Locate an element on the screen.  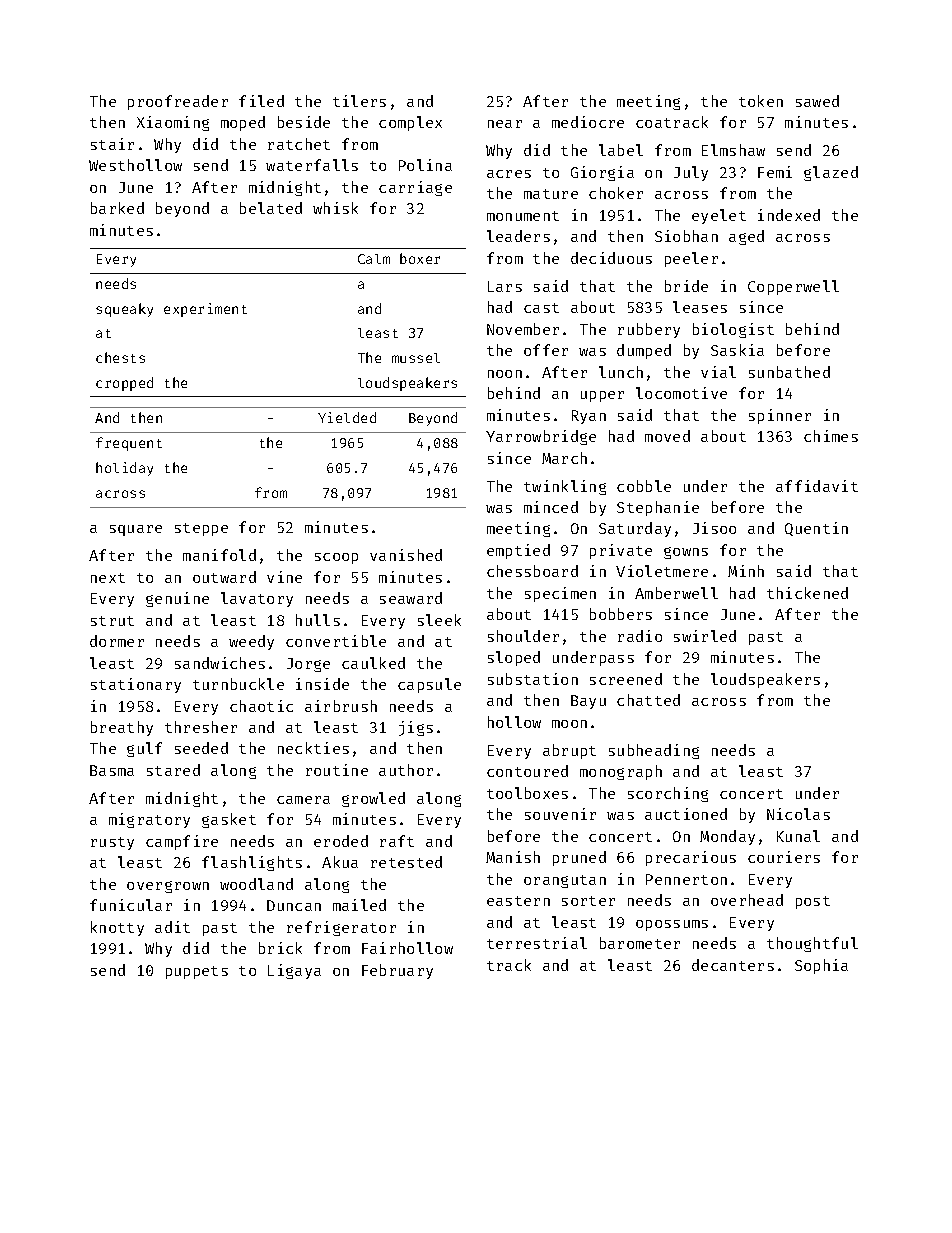
squeaky is located at coordinates (124, 310).
